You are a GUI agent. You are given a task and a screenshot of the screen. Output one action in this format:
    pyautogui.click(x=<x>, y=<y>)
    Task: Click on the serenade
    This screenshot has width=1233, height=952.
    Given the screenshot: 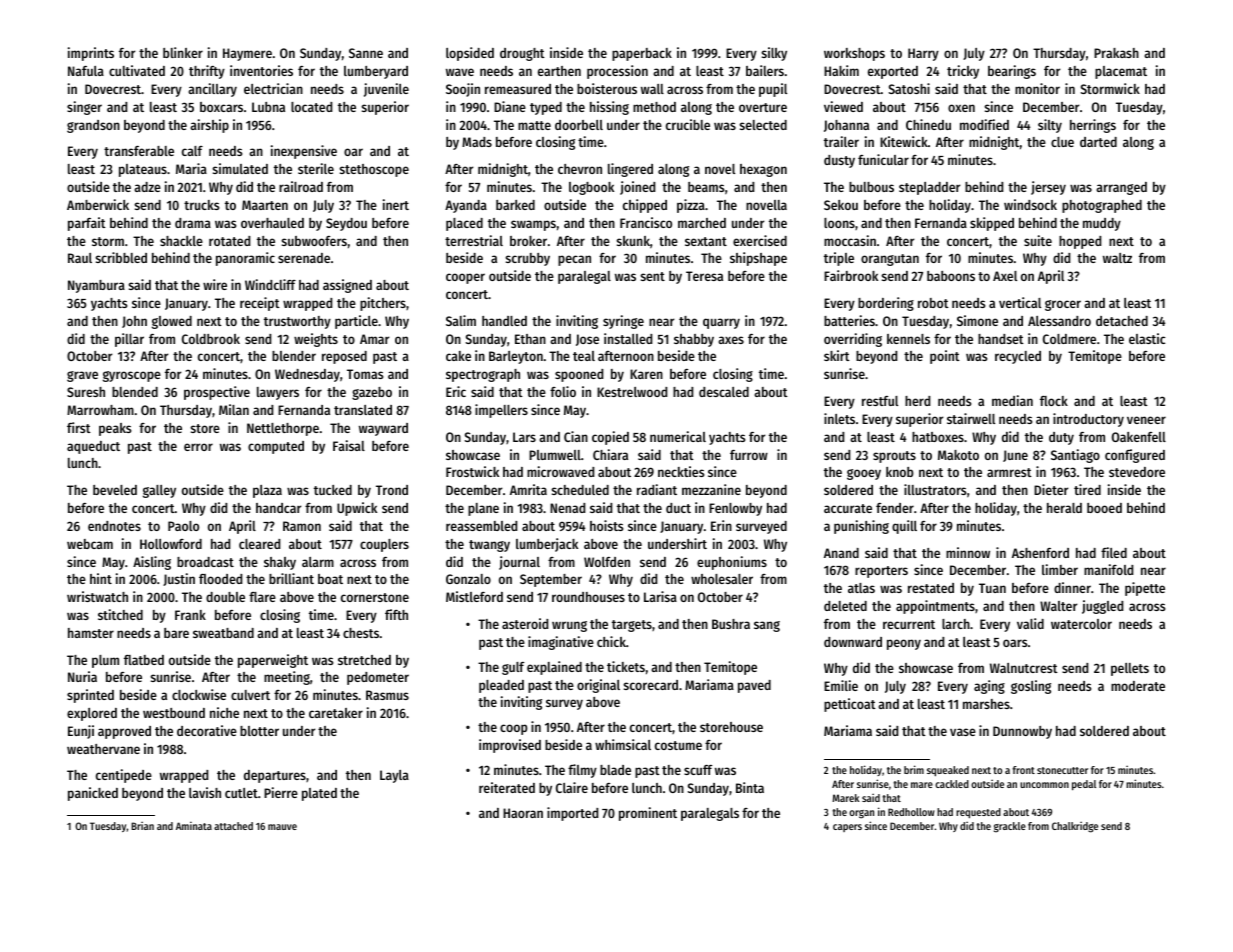 What is the action you would take?
    pyautogui.click(x=304, y=258)
